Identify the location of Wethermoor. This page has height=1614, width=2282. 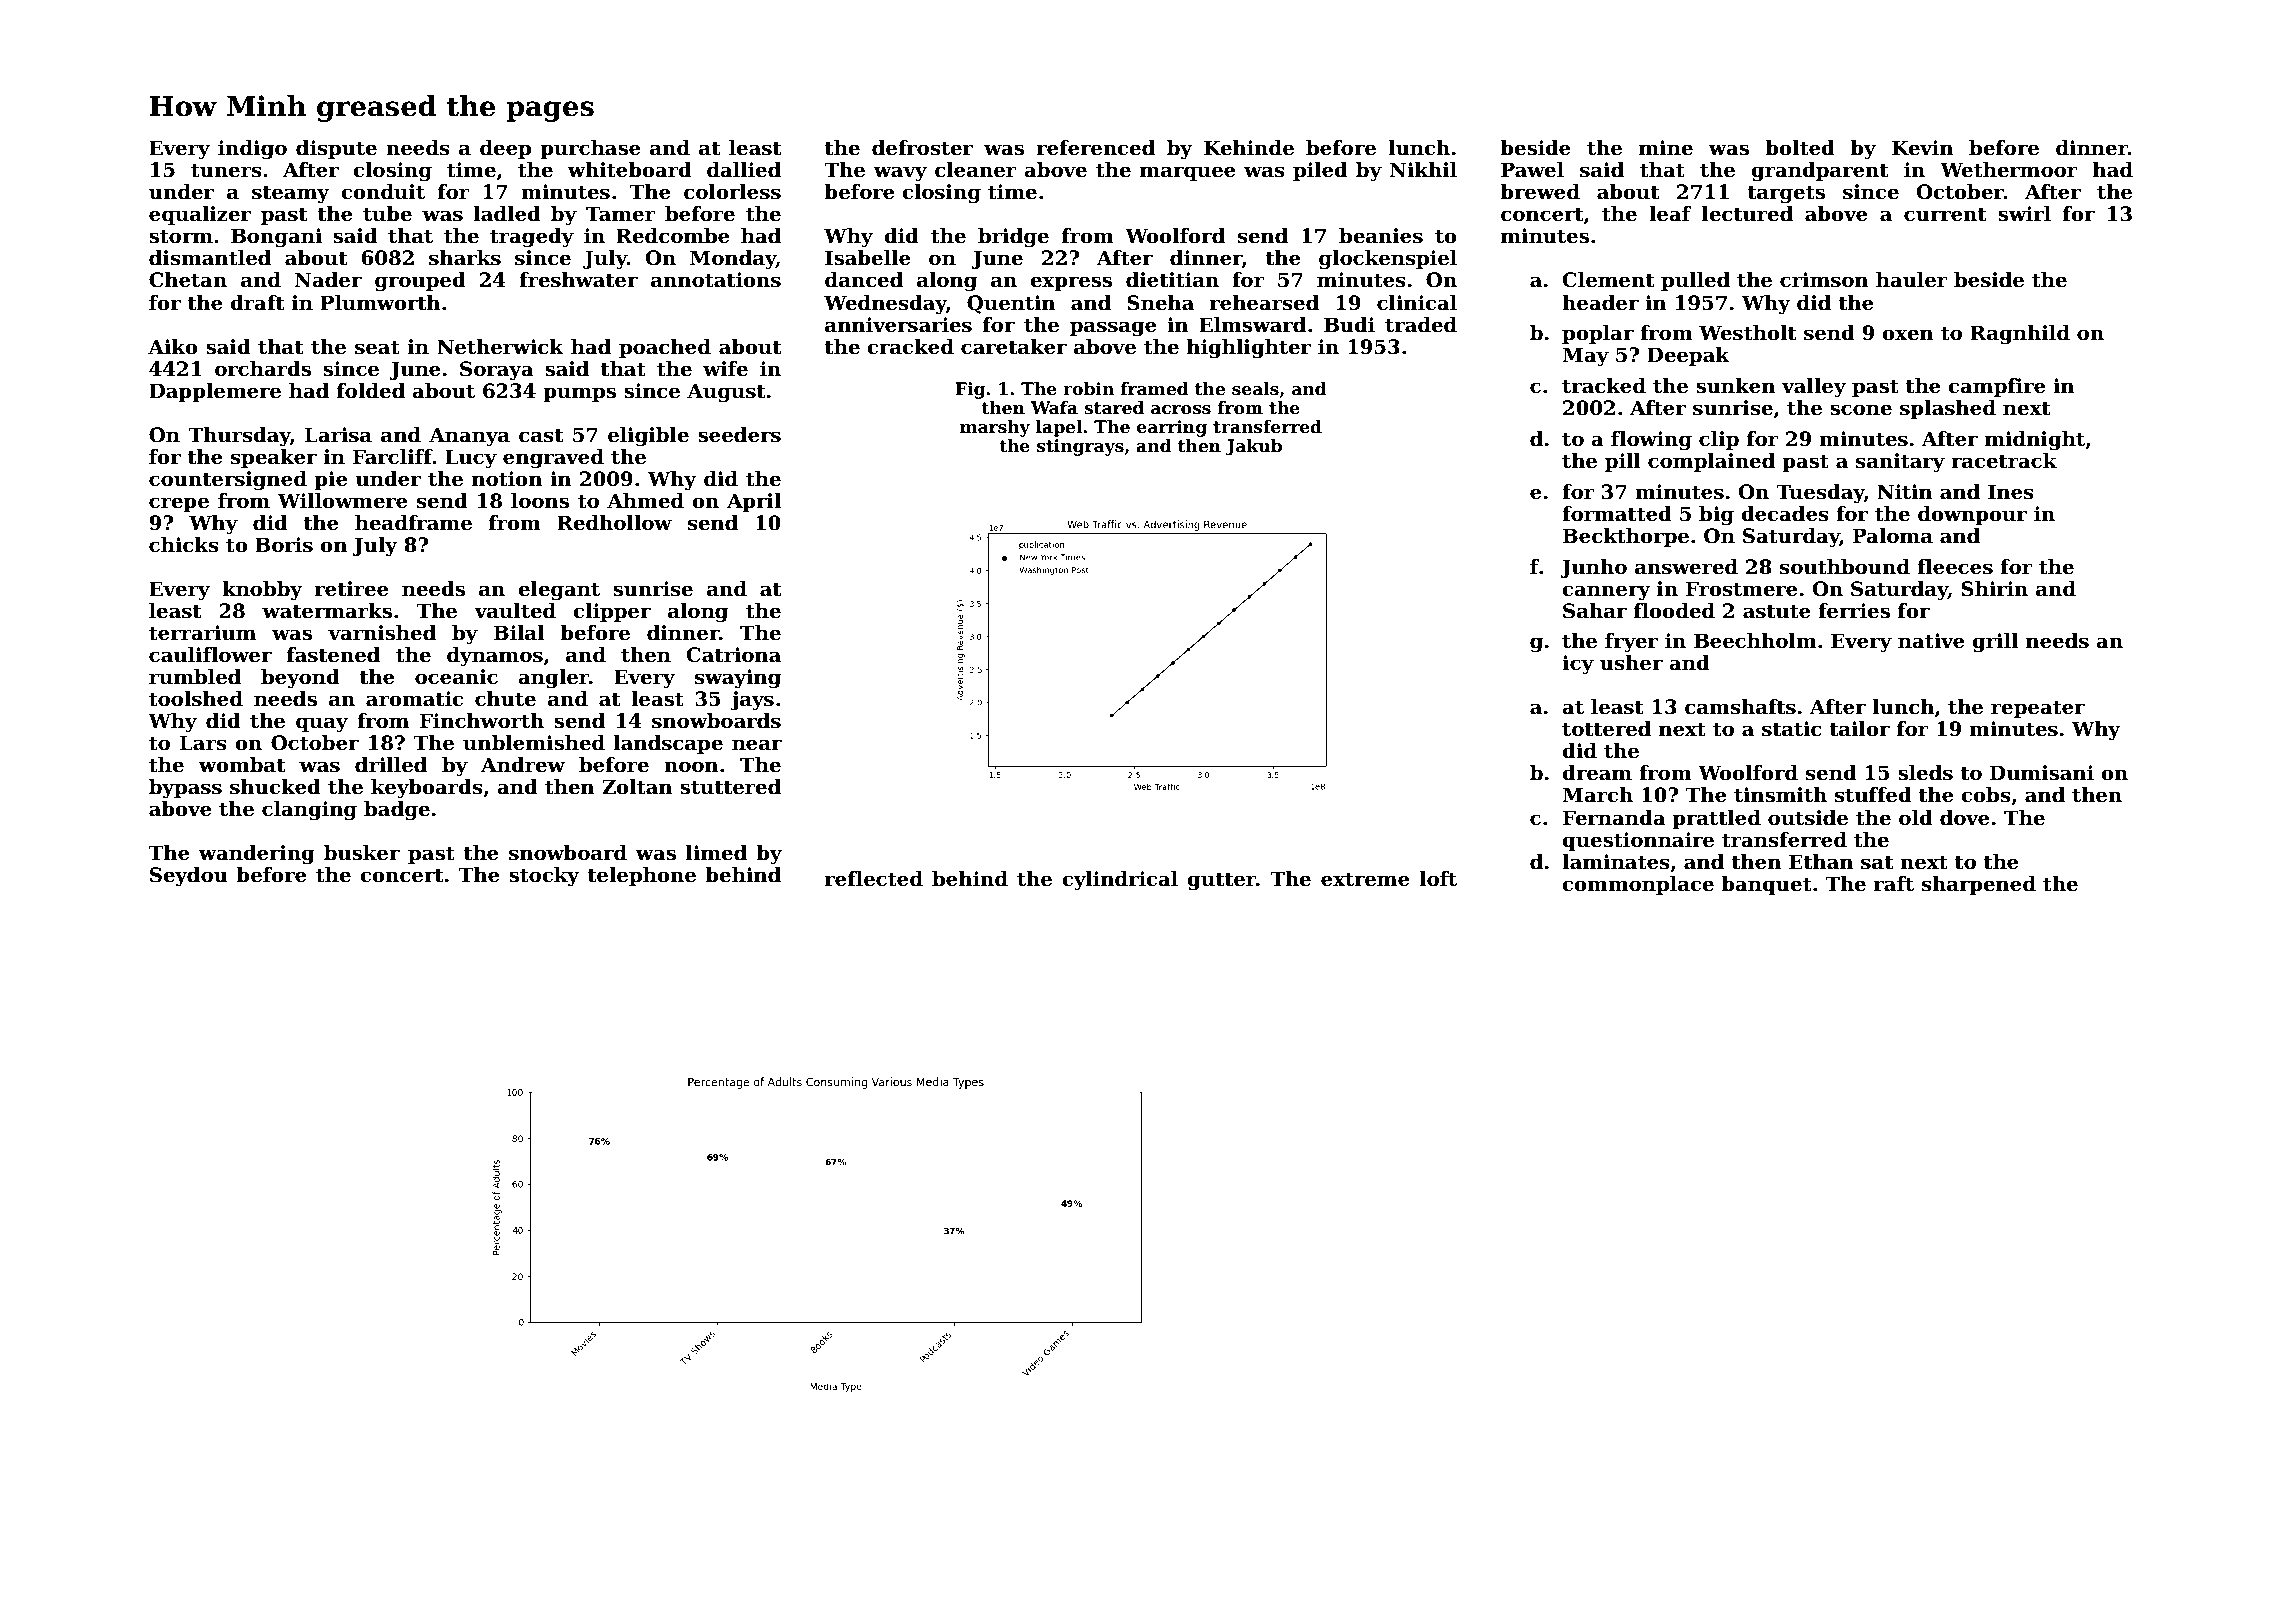
(2009, 170).
